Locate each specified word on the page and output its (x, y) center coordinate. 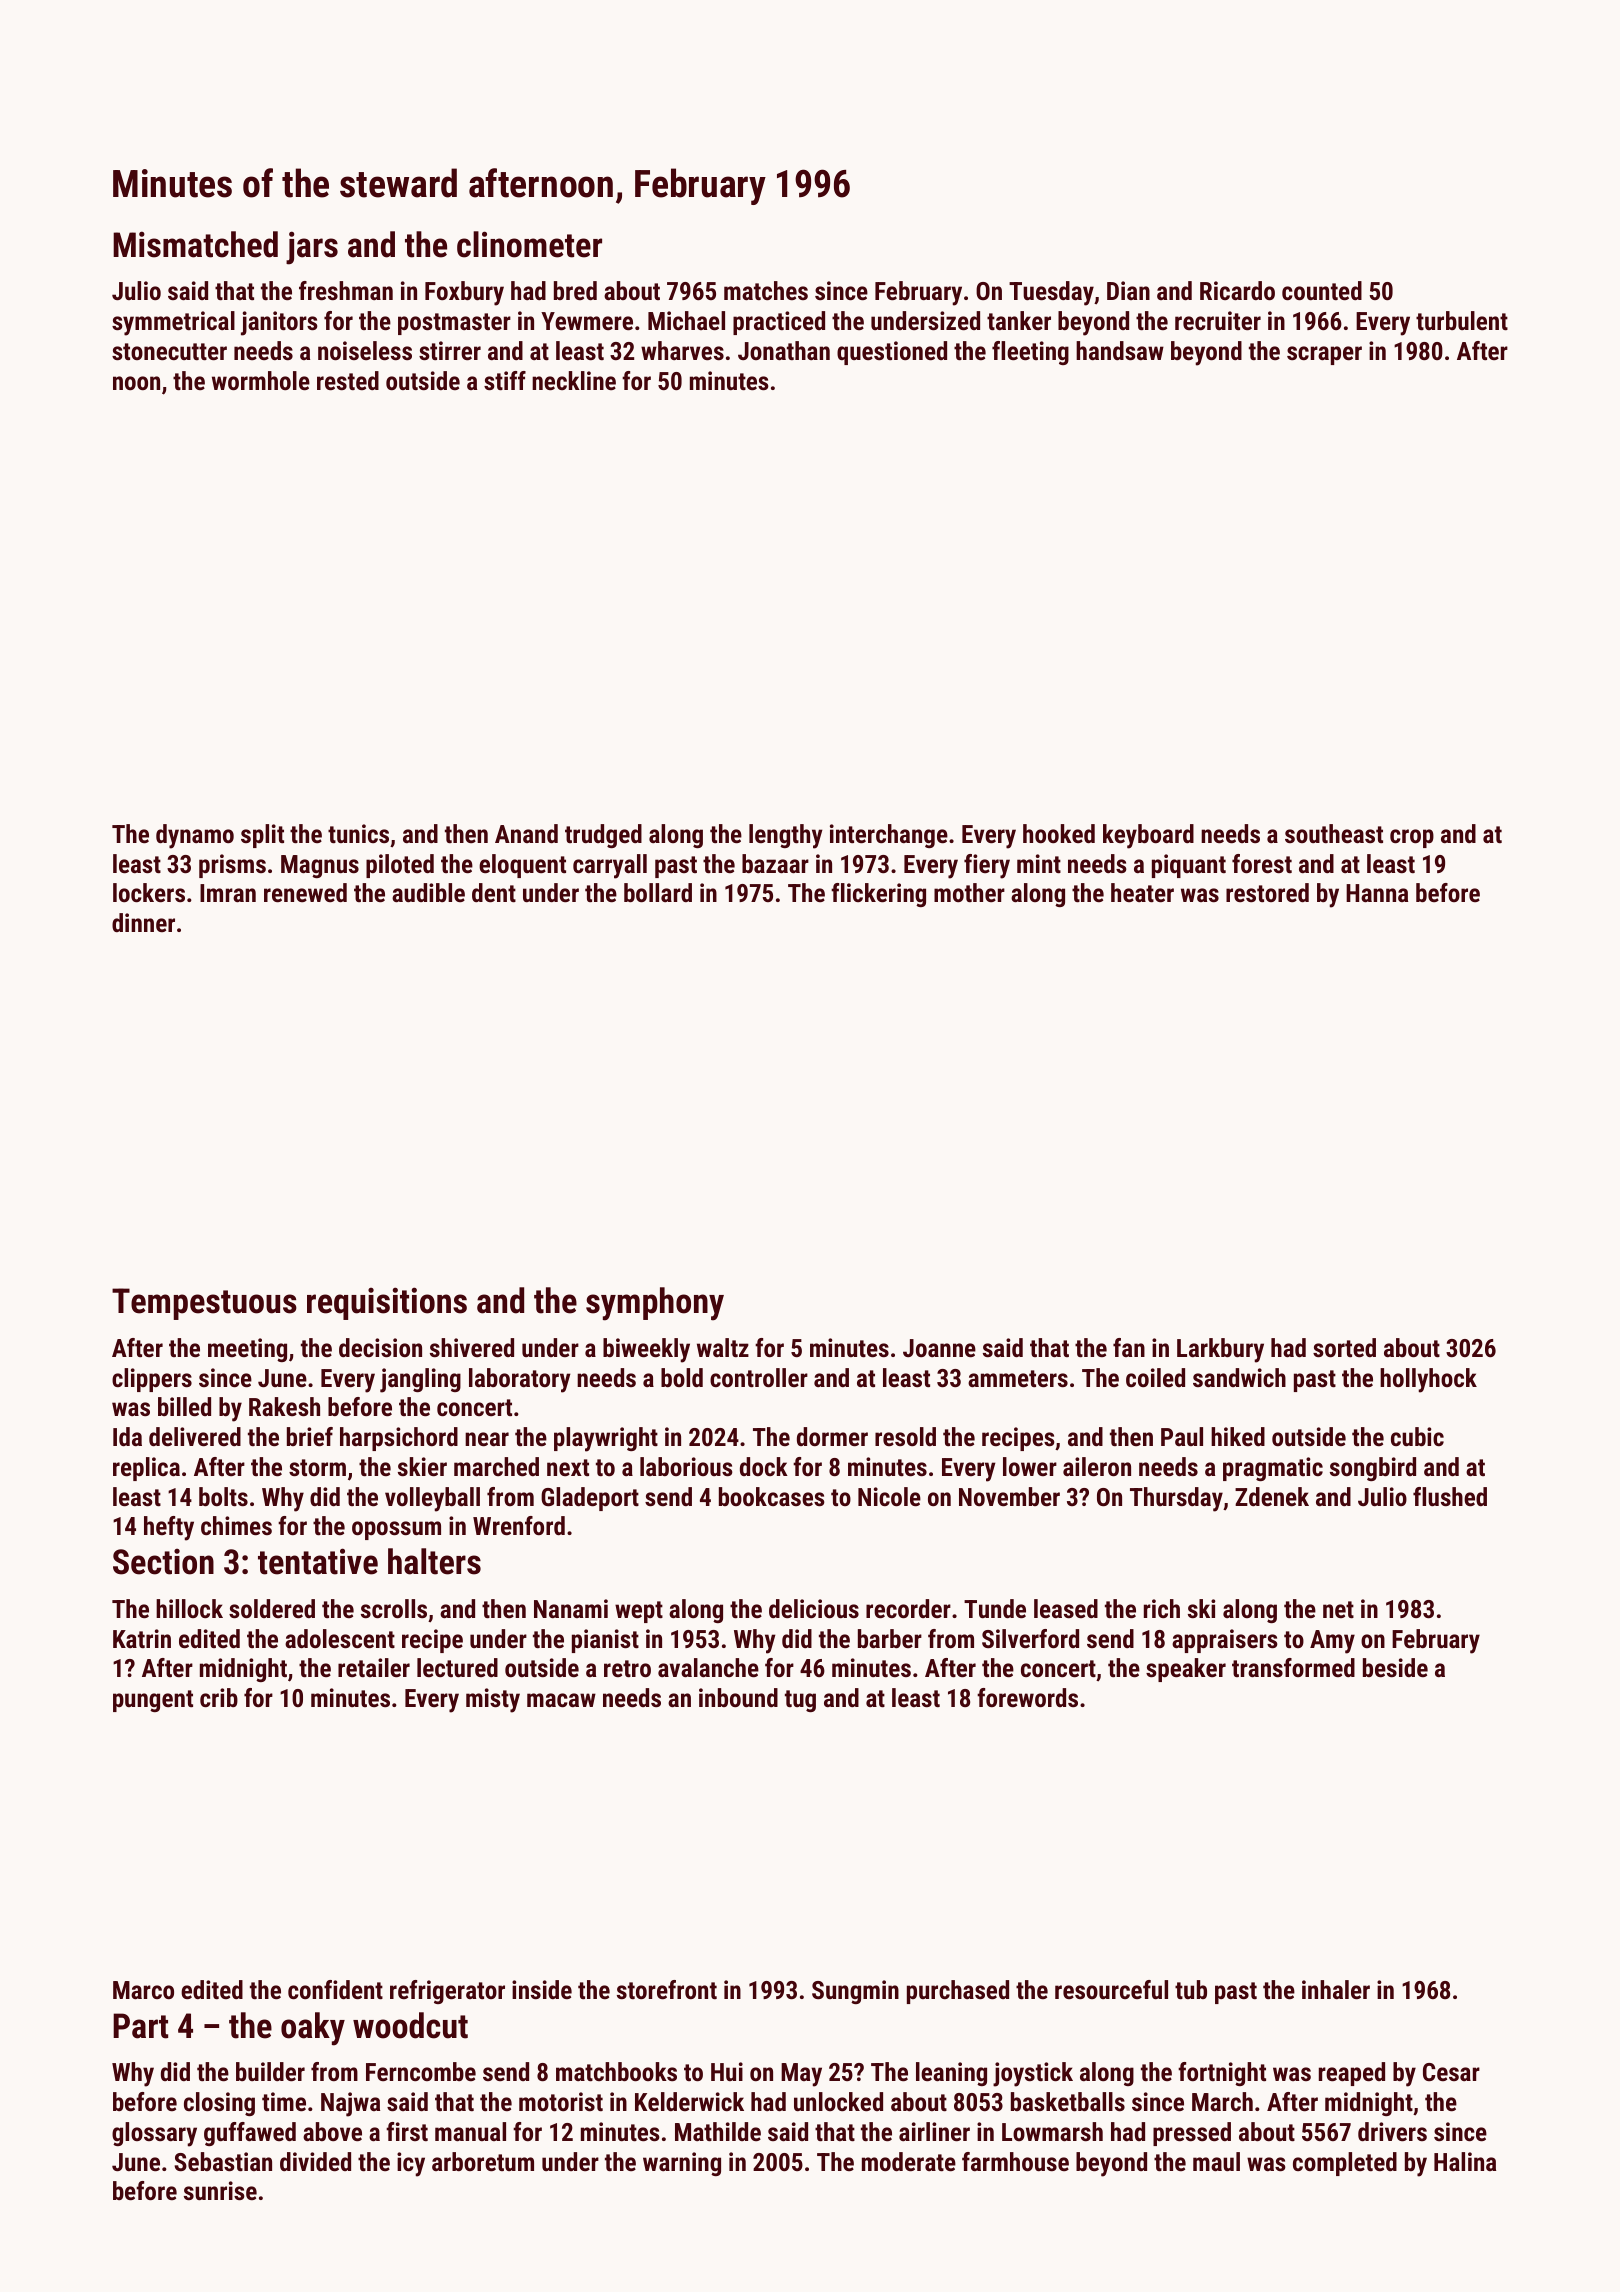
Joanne (939, 1348)
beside (1395, 1667)
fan (1129, 1347)
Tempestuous (204, 1304)
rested (348, 380)
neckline (574, 380)
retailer (374, 1667)
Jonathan (784, 350)
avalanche (708, 1667)
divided (315, 2161)
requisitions (387, 1303)
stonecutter (169, 351)
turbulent (1462, 320)
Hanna (1377, 893)
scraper (1324, 355)
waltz (723, 1347)
